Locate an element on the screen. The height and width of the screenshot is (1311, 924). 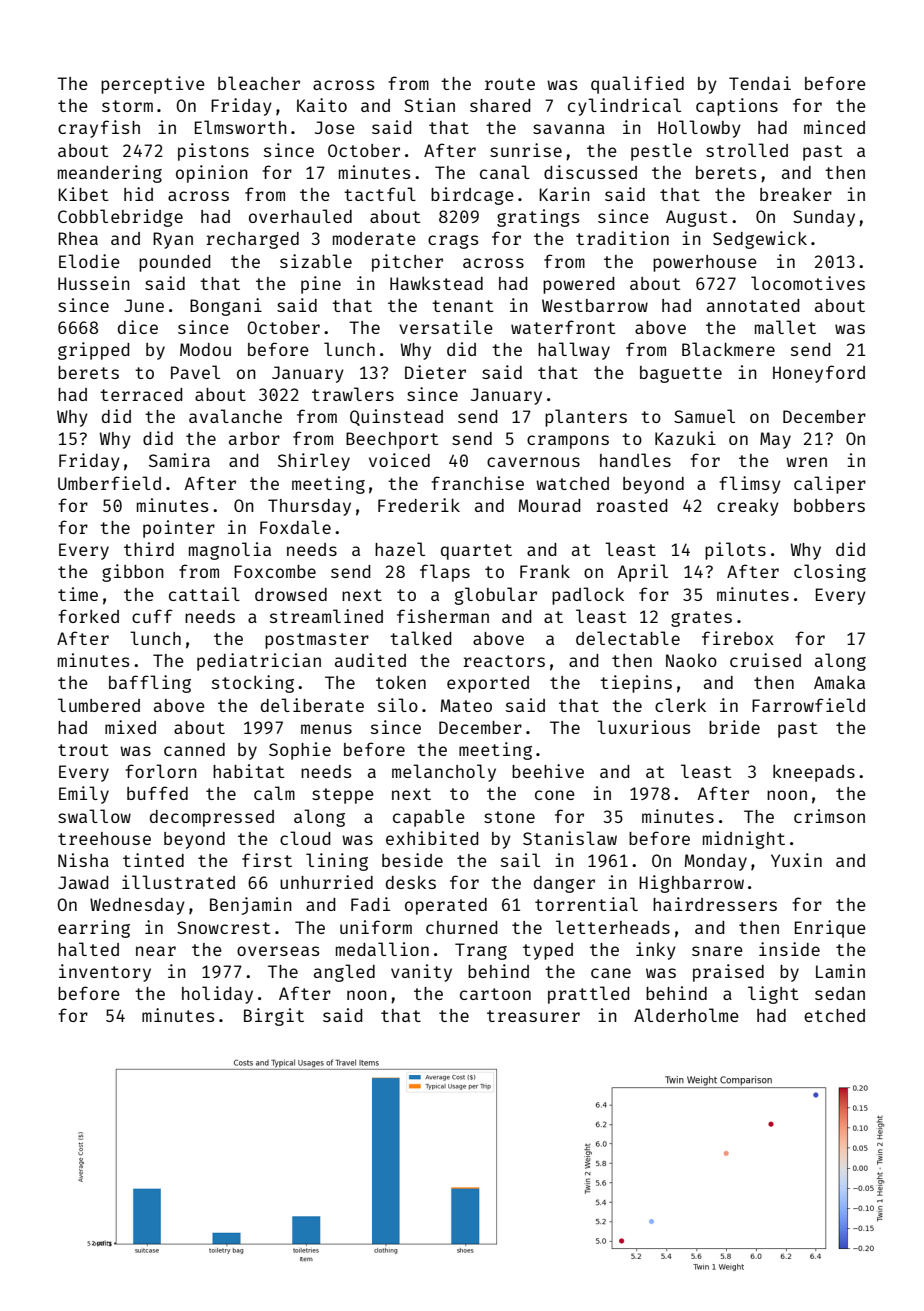
route is located at coordinates (510, 84).
